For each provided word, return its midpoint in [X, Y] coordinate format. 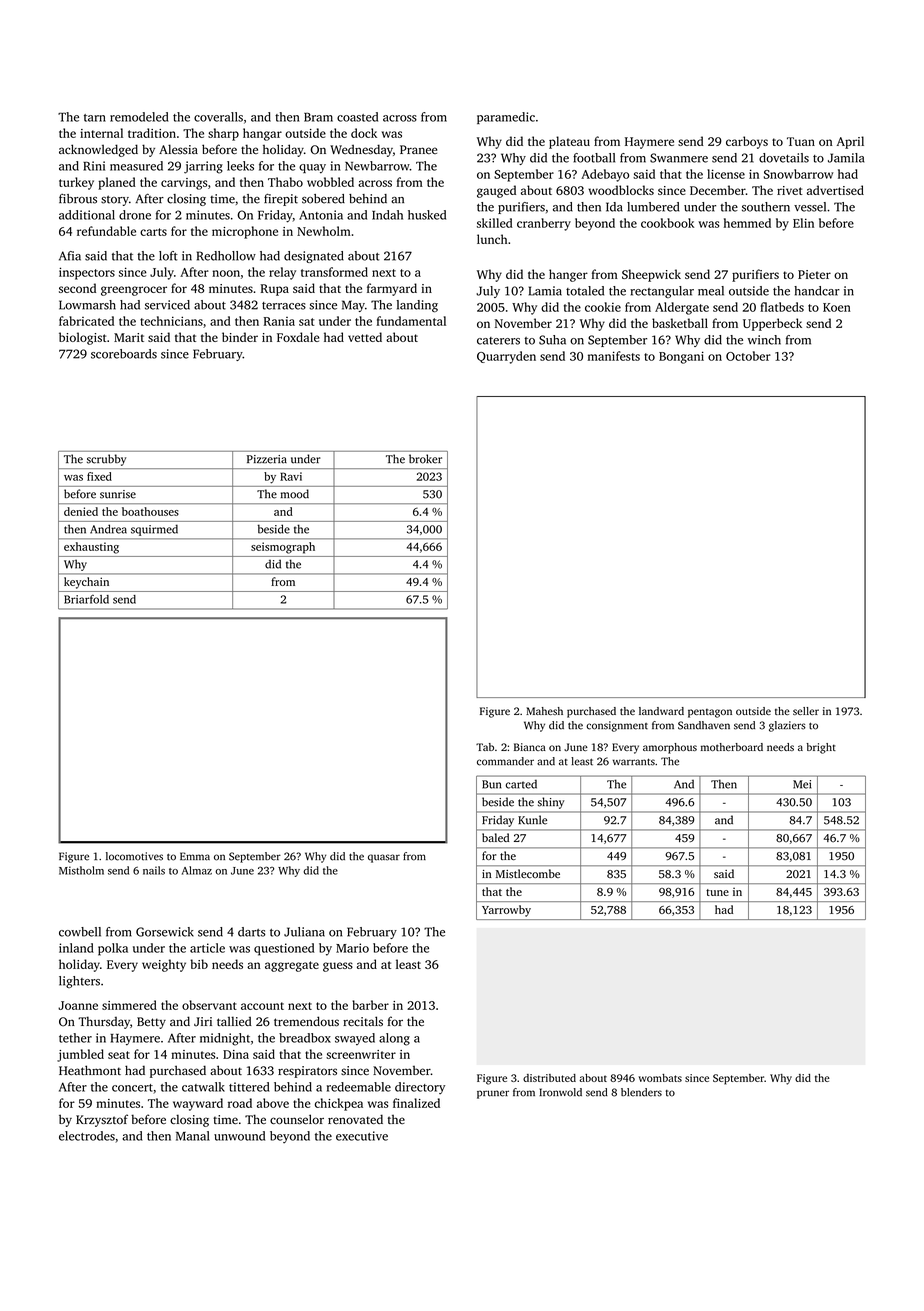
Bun [492, 784]
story [115, 200]
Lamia [545, 291]
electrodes [87, 1136]
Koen [836, 307]
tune [717, 892]
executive [362, 1136]
